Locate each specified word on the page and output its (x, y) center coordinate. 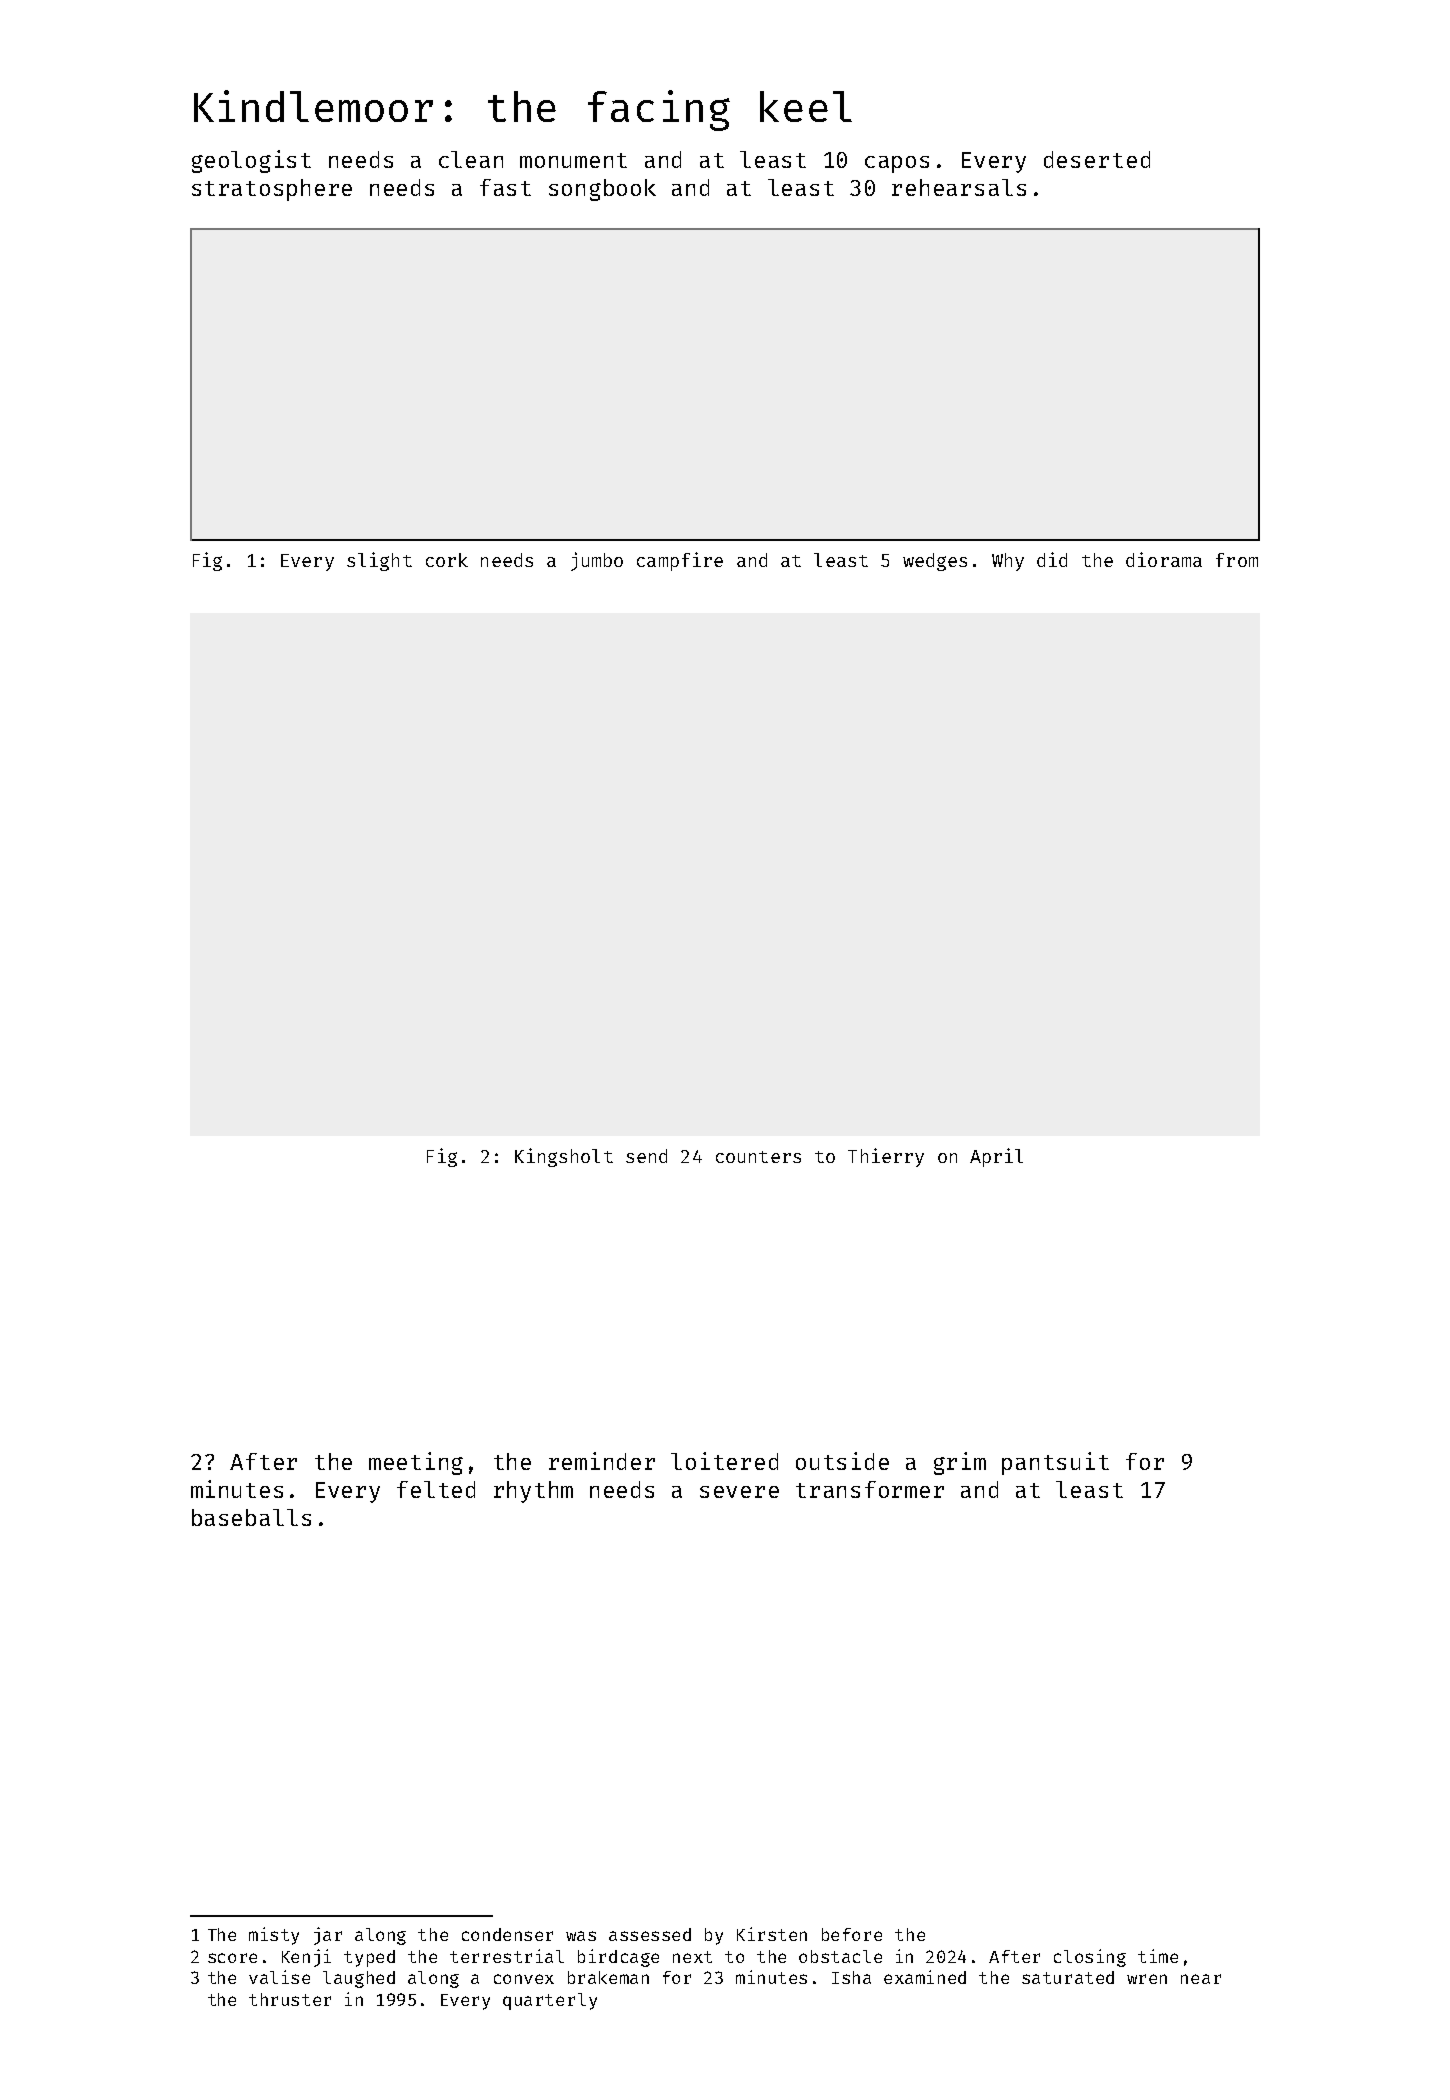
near (1201, 1979)
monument (573, 160)
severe (739, 1492)
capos (897, 164)
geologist (251, 161)
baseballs (251, 1517)
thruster (290, 1999)
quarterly (550, 2001)
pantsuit (1055, 1463)
